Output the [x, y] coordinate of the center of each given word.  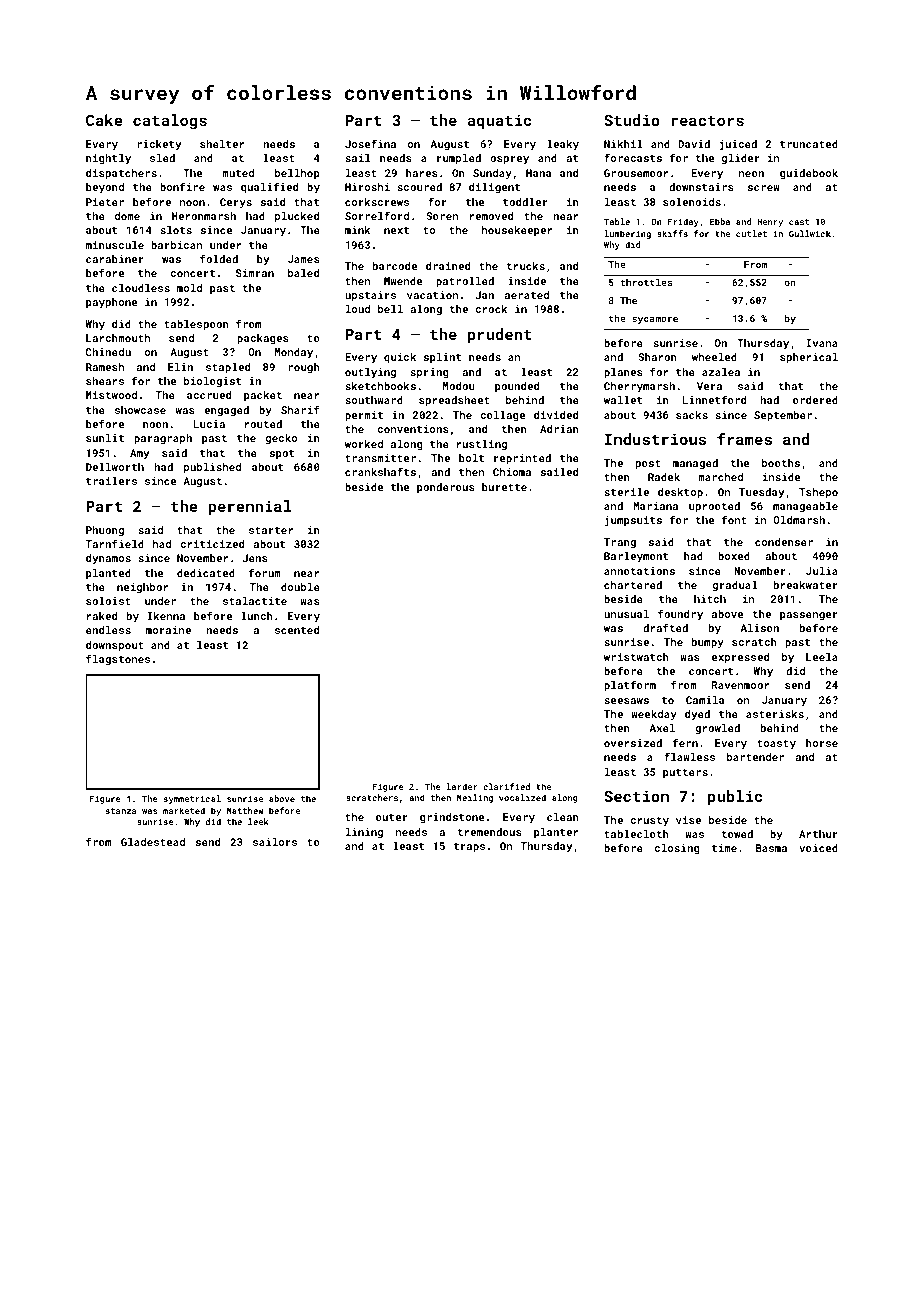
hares [422, 173]
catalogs [170, 121]
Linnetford [714, 399]
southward [374, 400]
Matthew [245, 810]
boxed [734, 556]
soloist [108, 601]
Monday [294, 353]
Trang [620, 543]
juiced [738, 145]
